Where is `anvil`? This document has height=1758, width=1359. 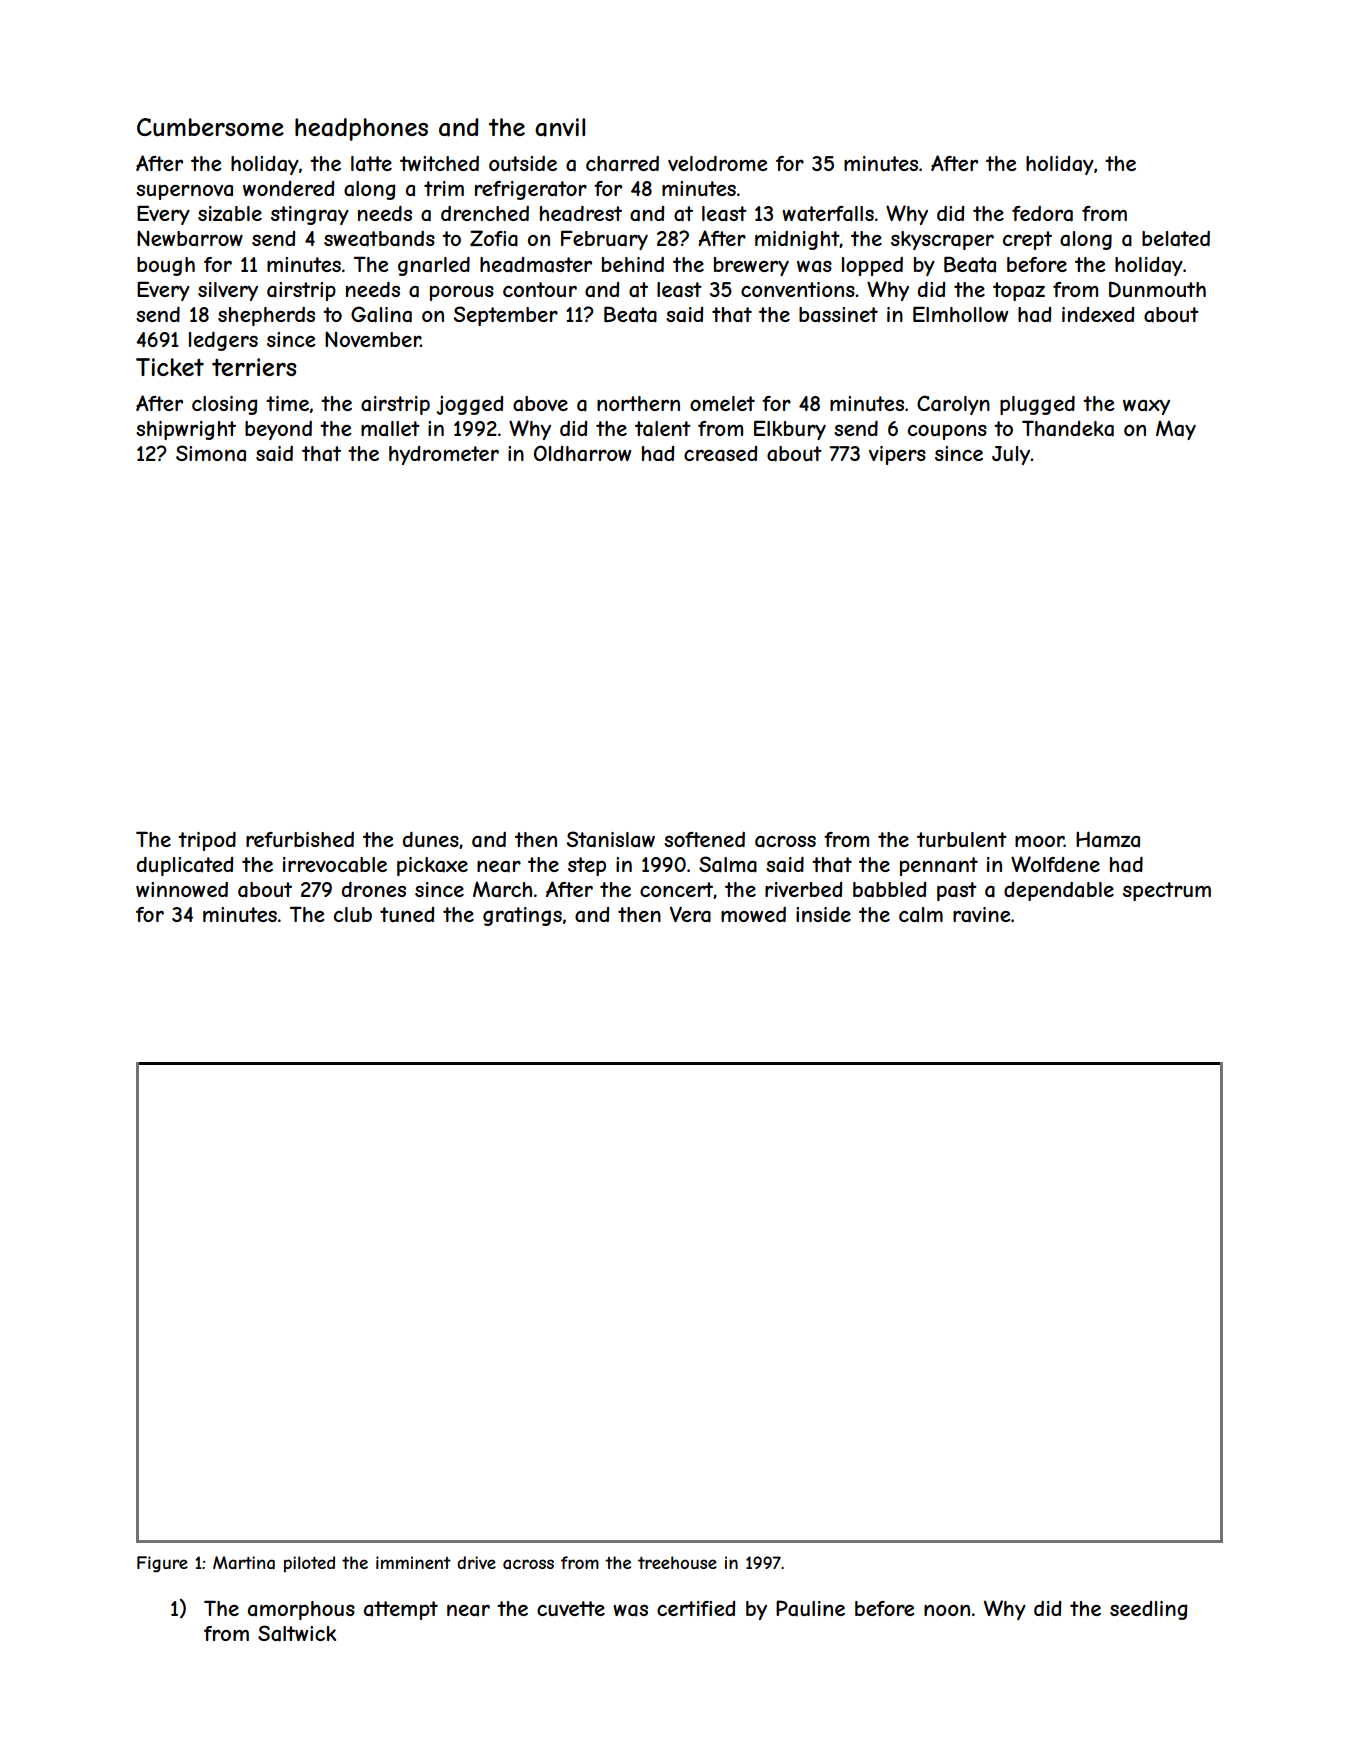 anvil is located at coordinates (560, 127).
